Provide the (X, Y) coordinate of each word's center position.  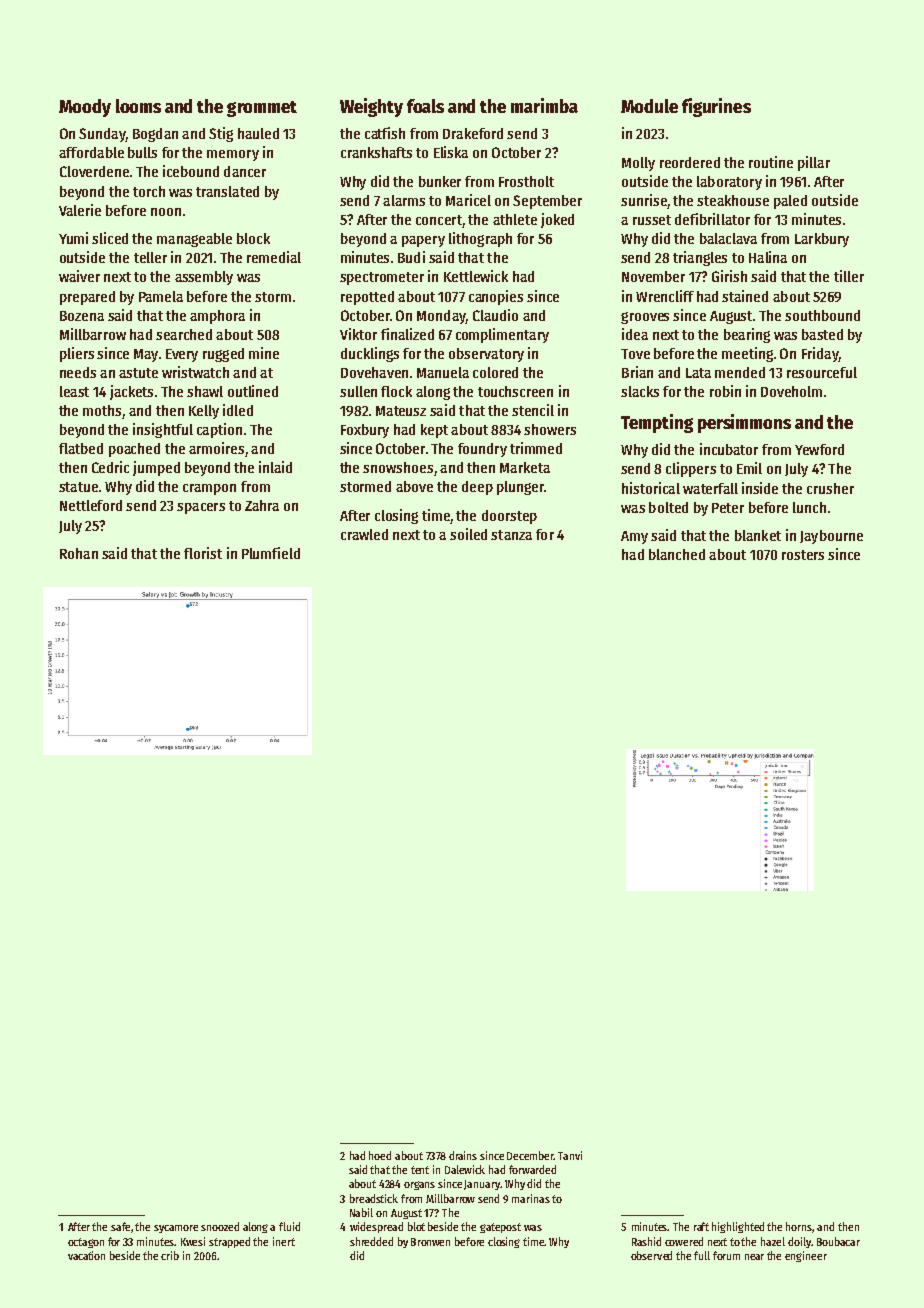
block (253, 238)
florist (203, 553)
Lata (698, 373)
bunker (440, 181)
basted (822, 334)
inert (284, 1241)
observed (651, 1255)
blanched (677, 554)
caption (219, 430)
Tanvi (570, 1155)
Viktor (358, 334)
